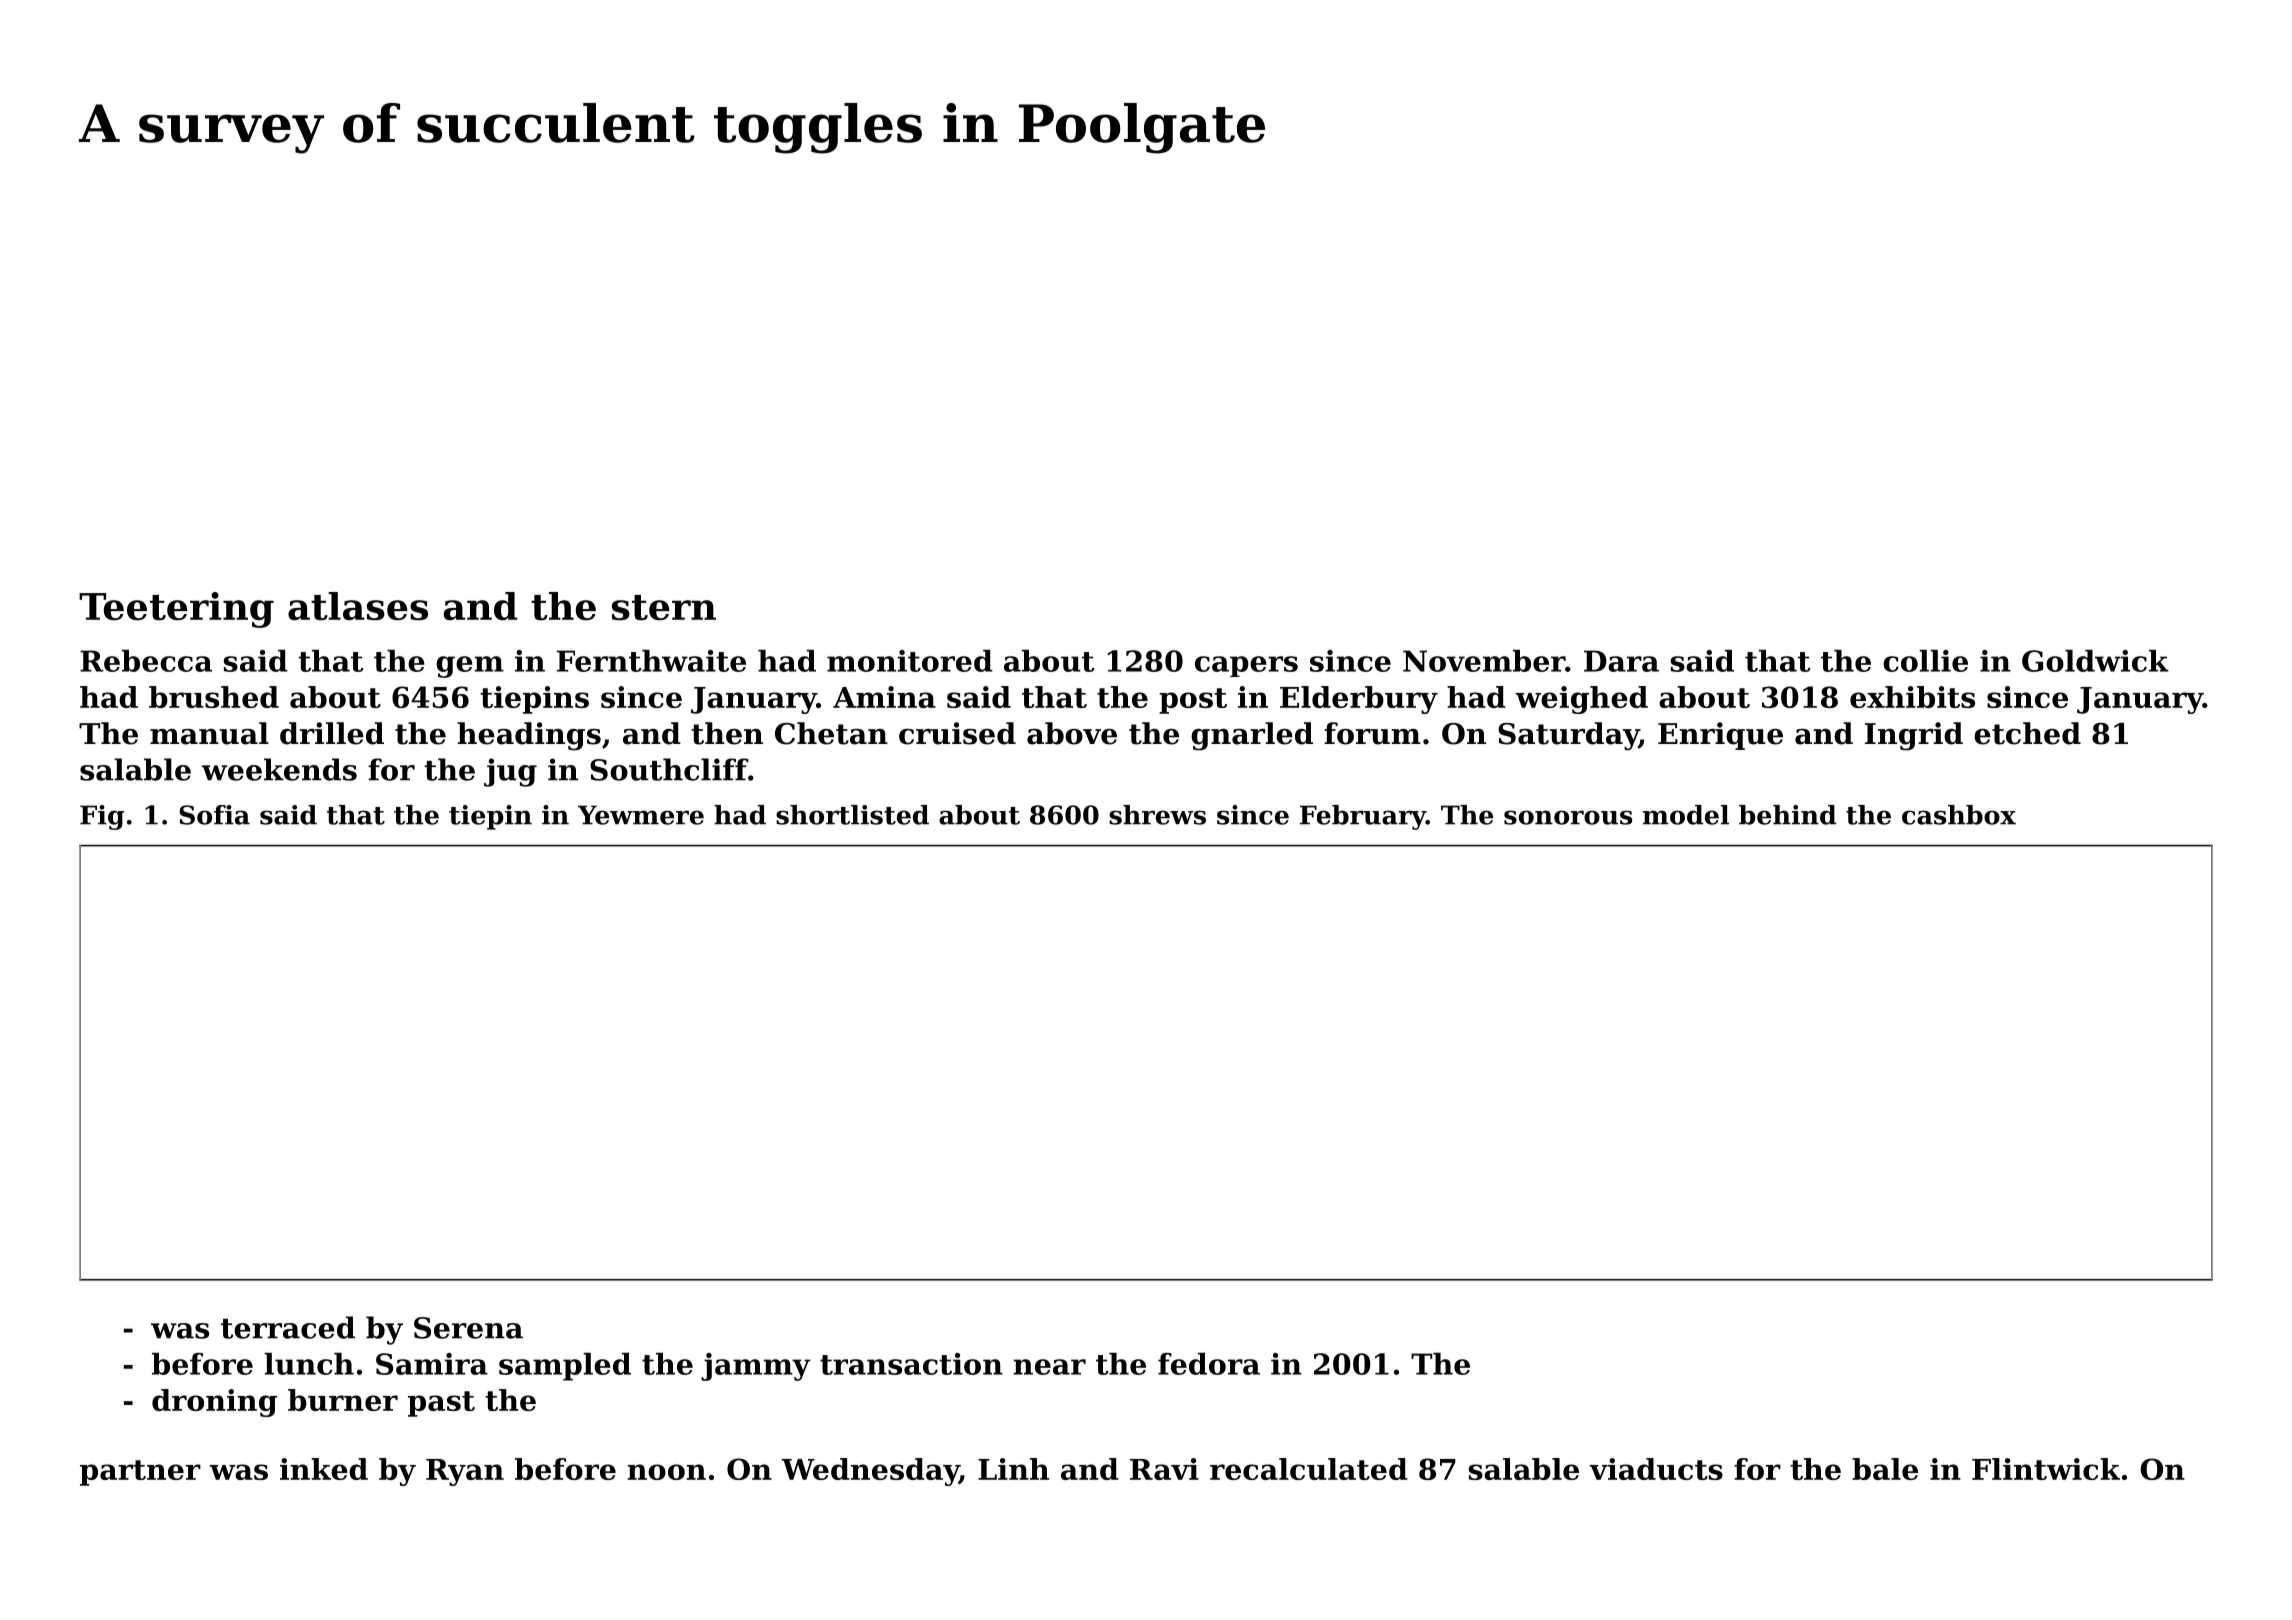 This page has height=1620, width=2292. Describe the element at coordinates (176, 610) in the page. I see `Teetering` at that location.
